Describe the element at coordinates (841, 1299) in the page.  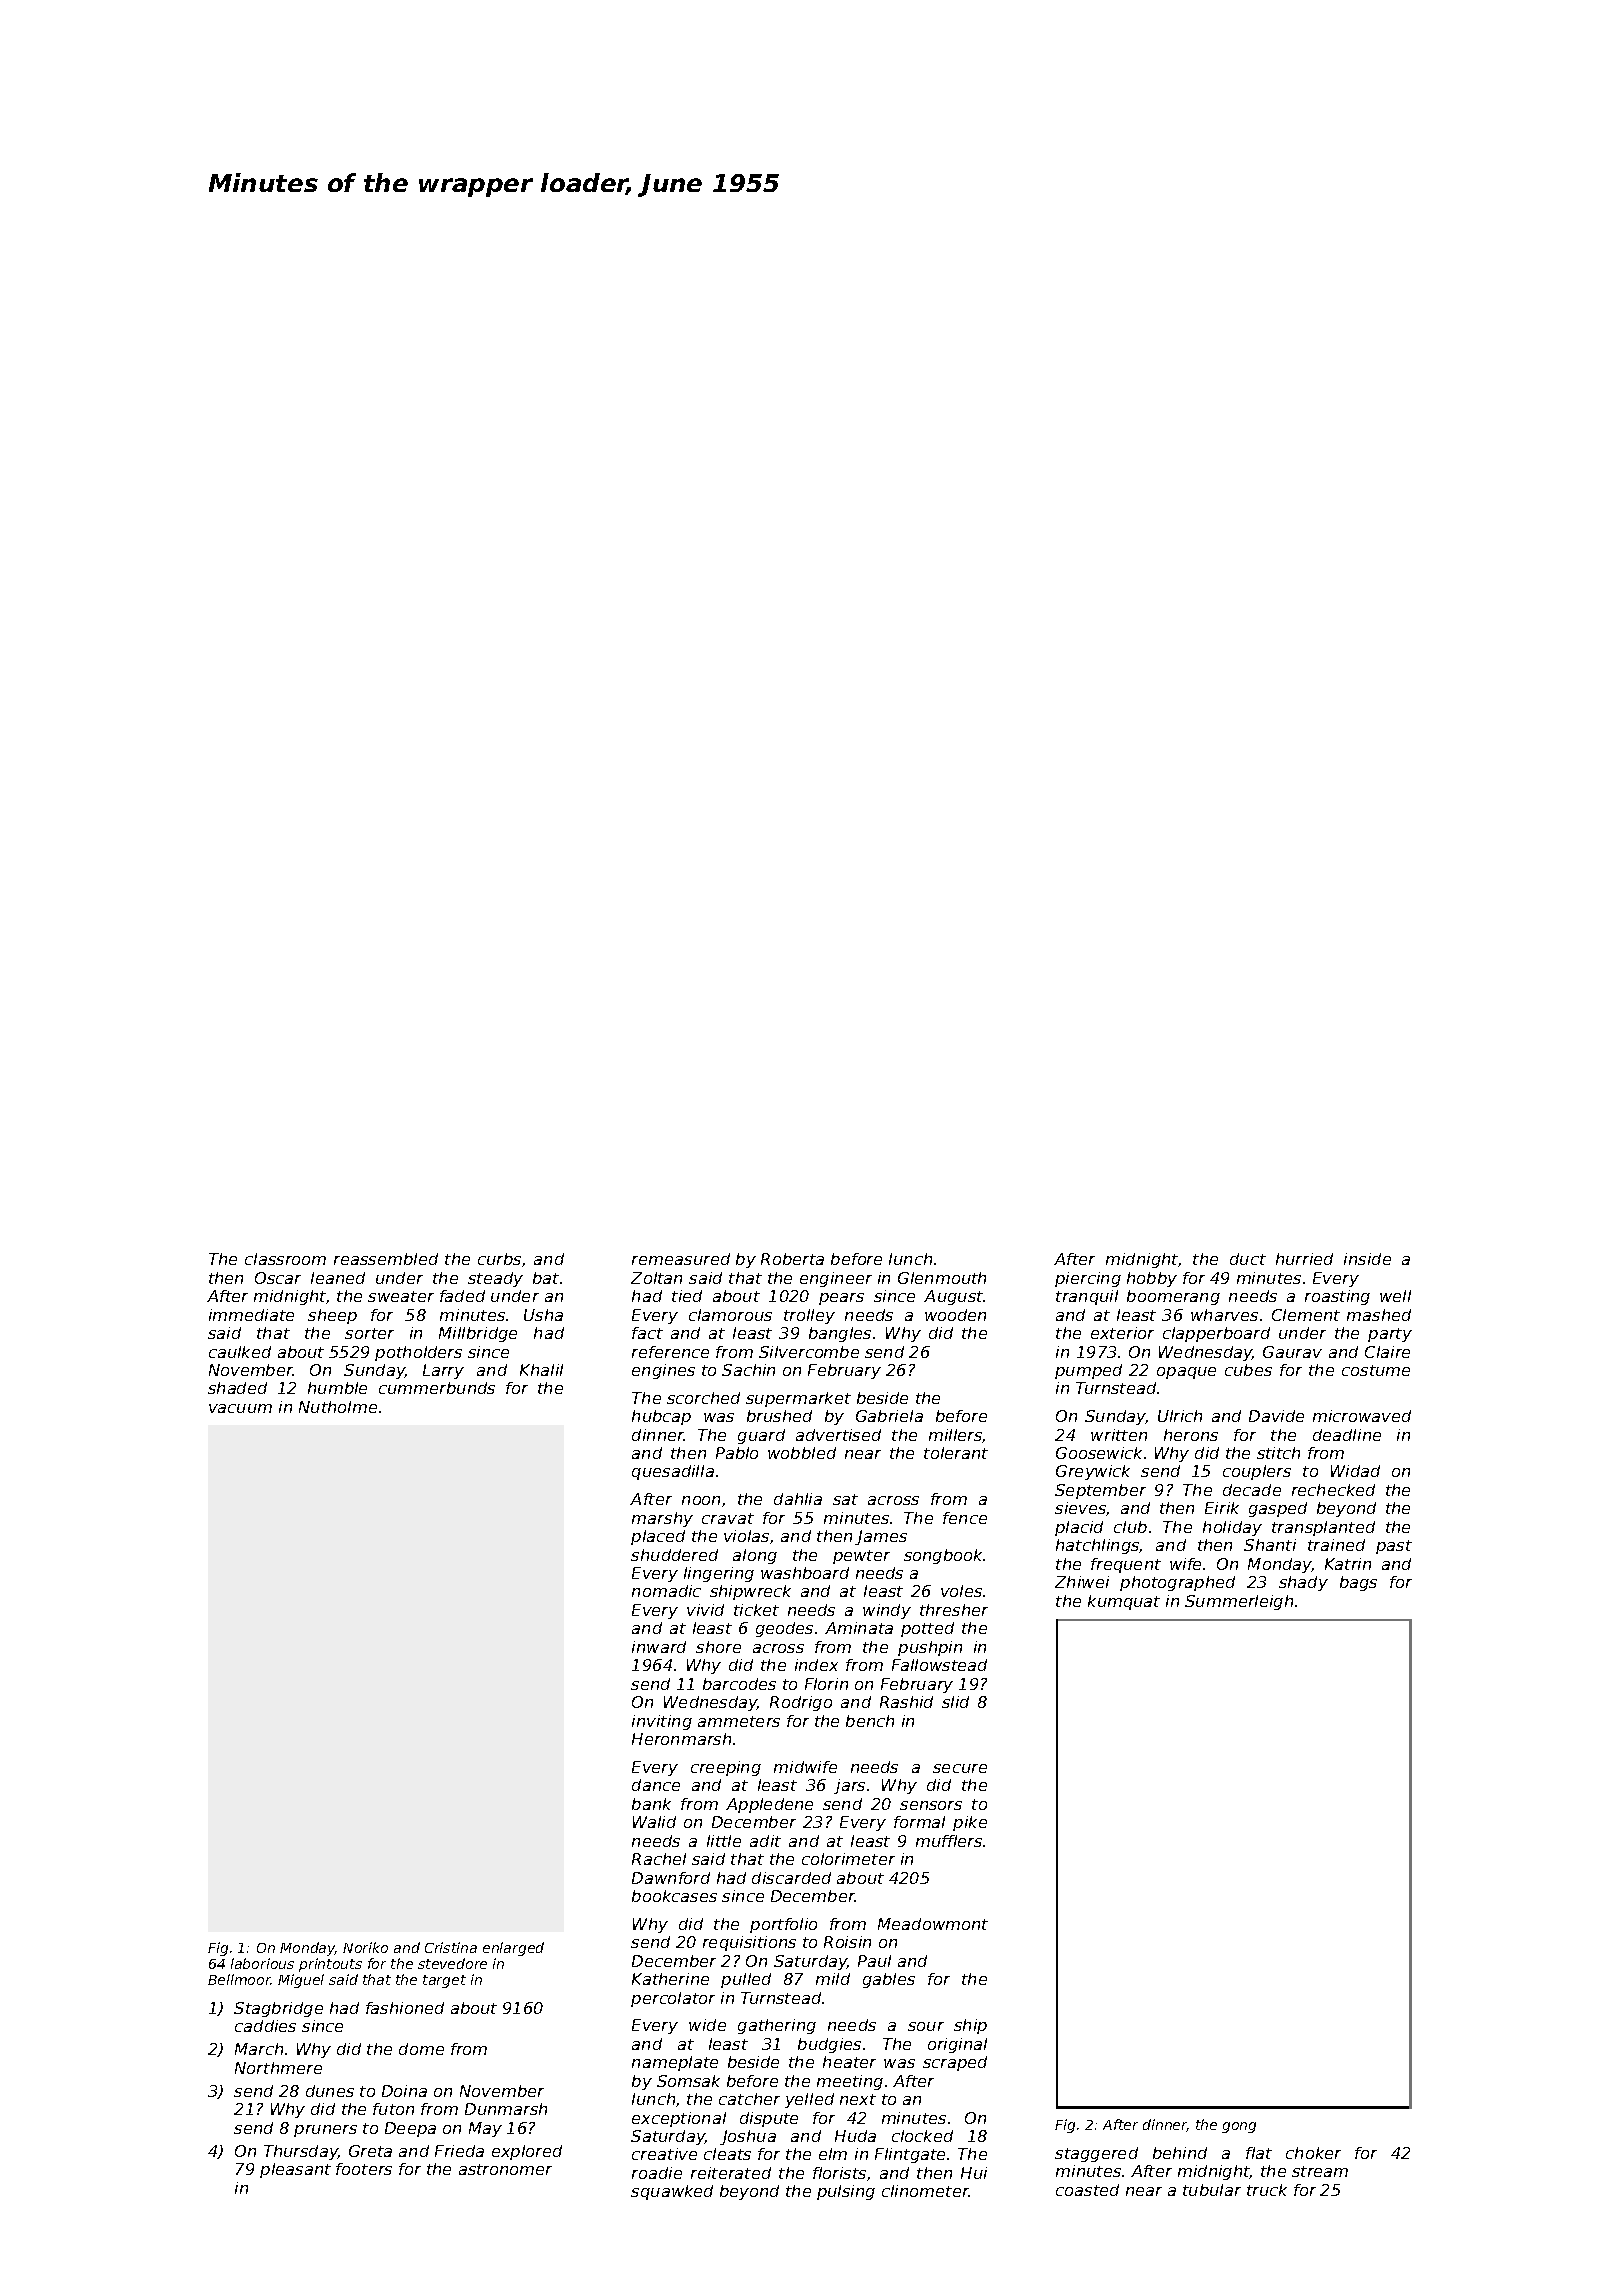
I see `pears` at that location.
